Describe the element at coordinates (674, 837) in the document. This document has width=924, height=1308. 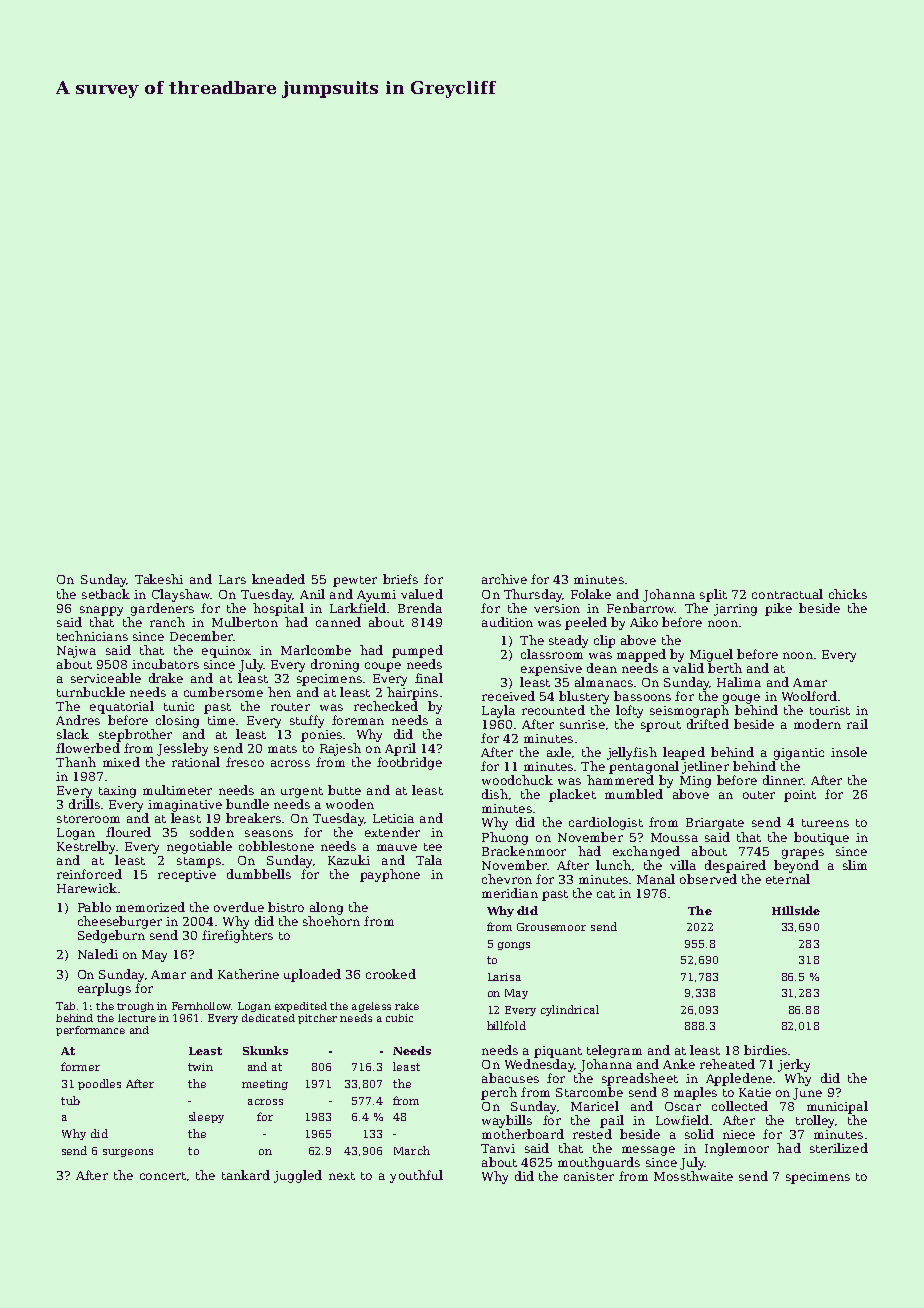
I see `Moussa` at that location.
